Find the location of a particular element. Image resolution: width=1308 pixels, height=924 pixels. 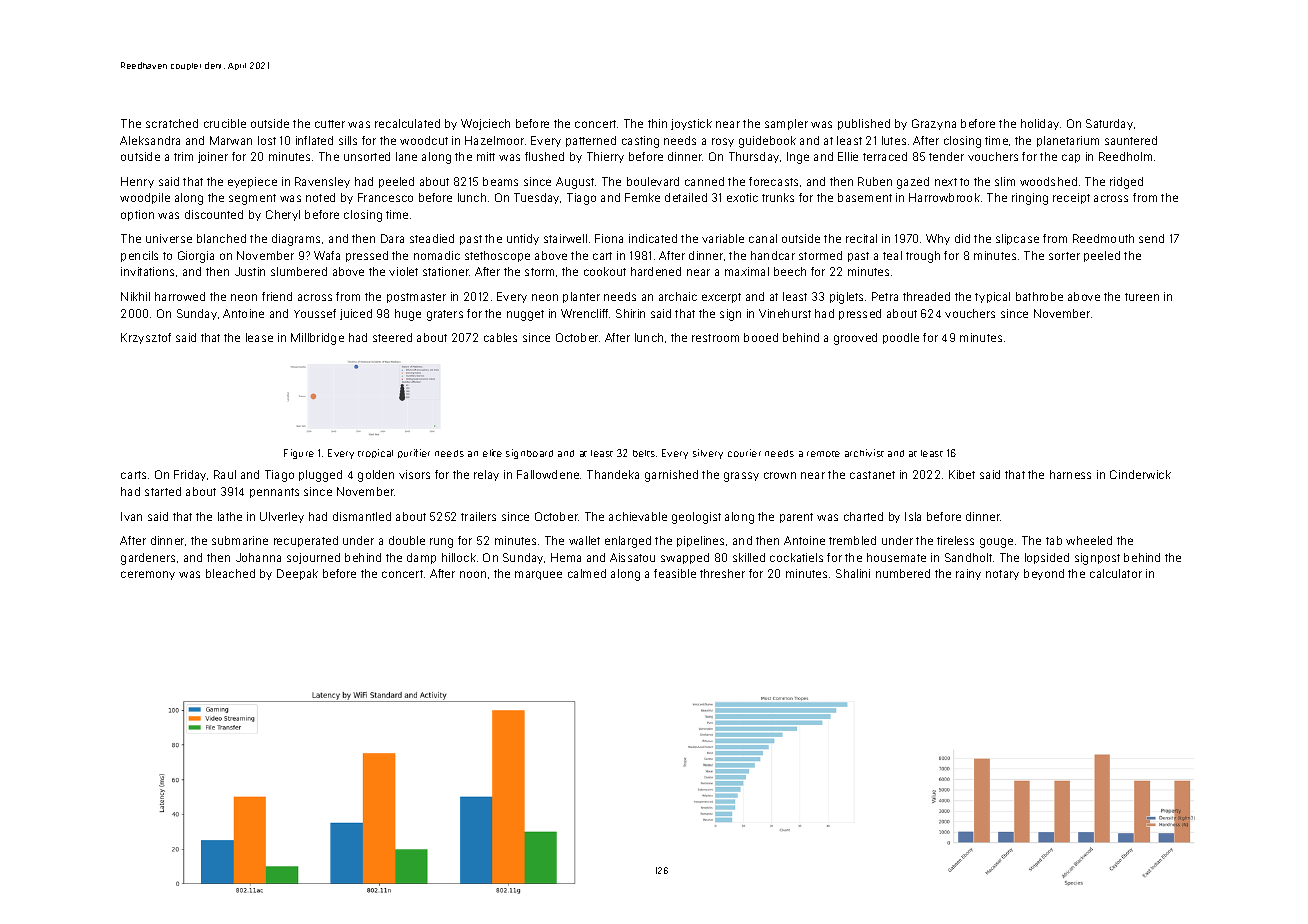

Deepak is located at coordinates (297, 574).
